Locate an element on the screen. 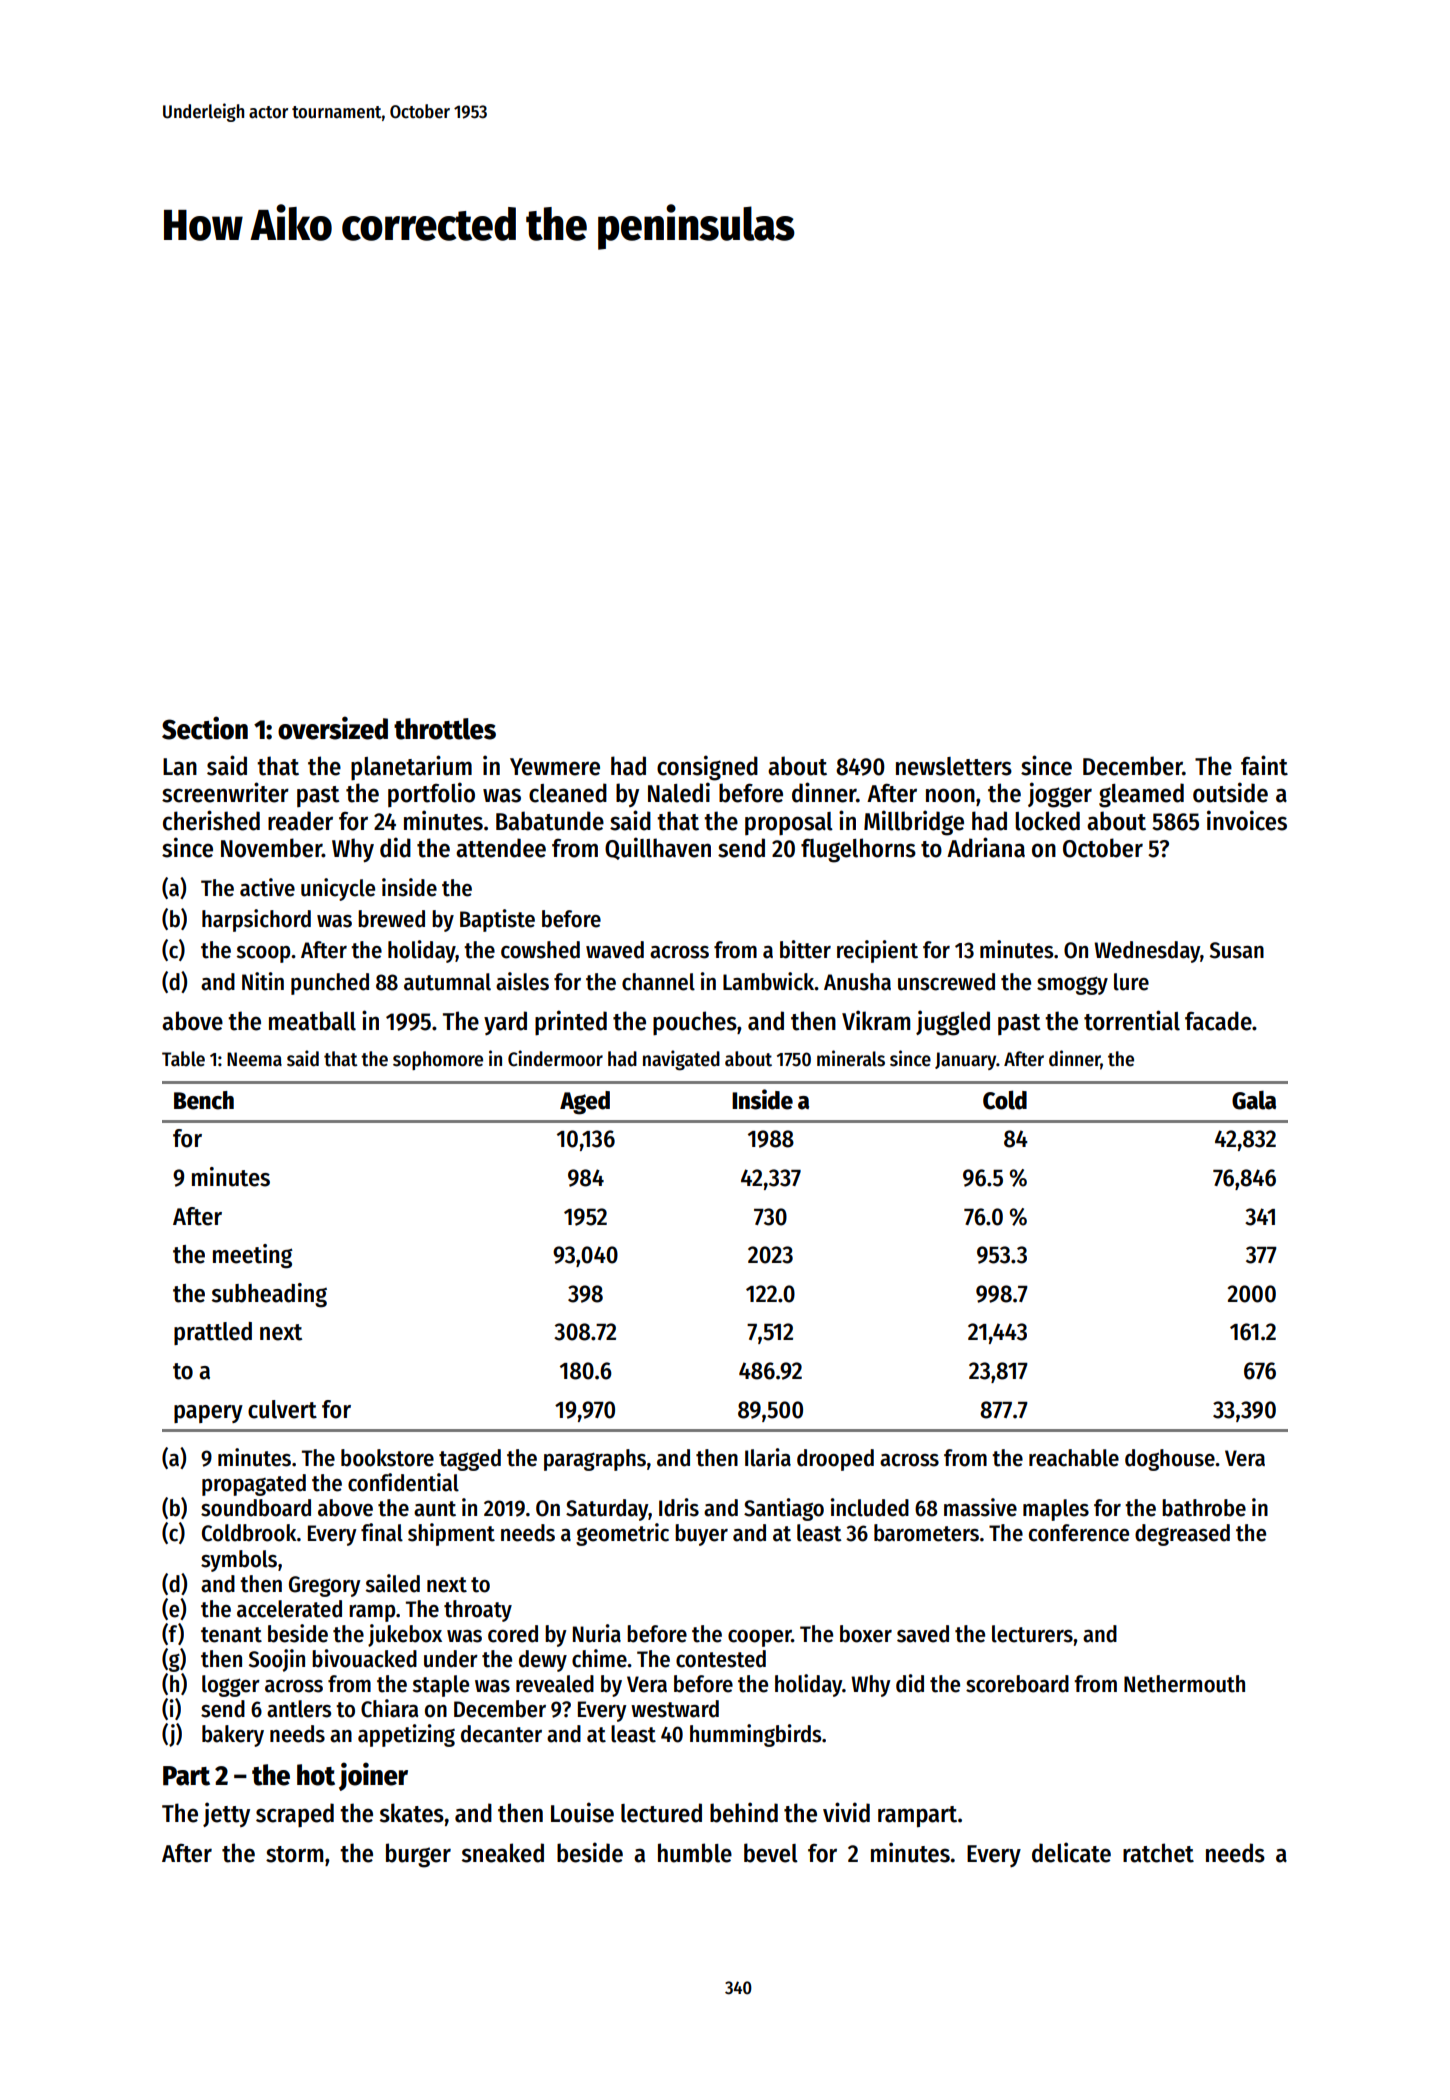  waved is located at coordinates (615, 950).
